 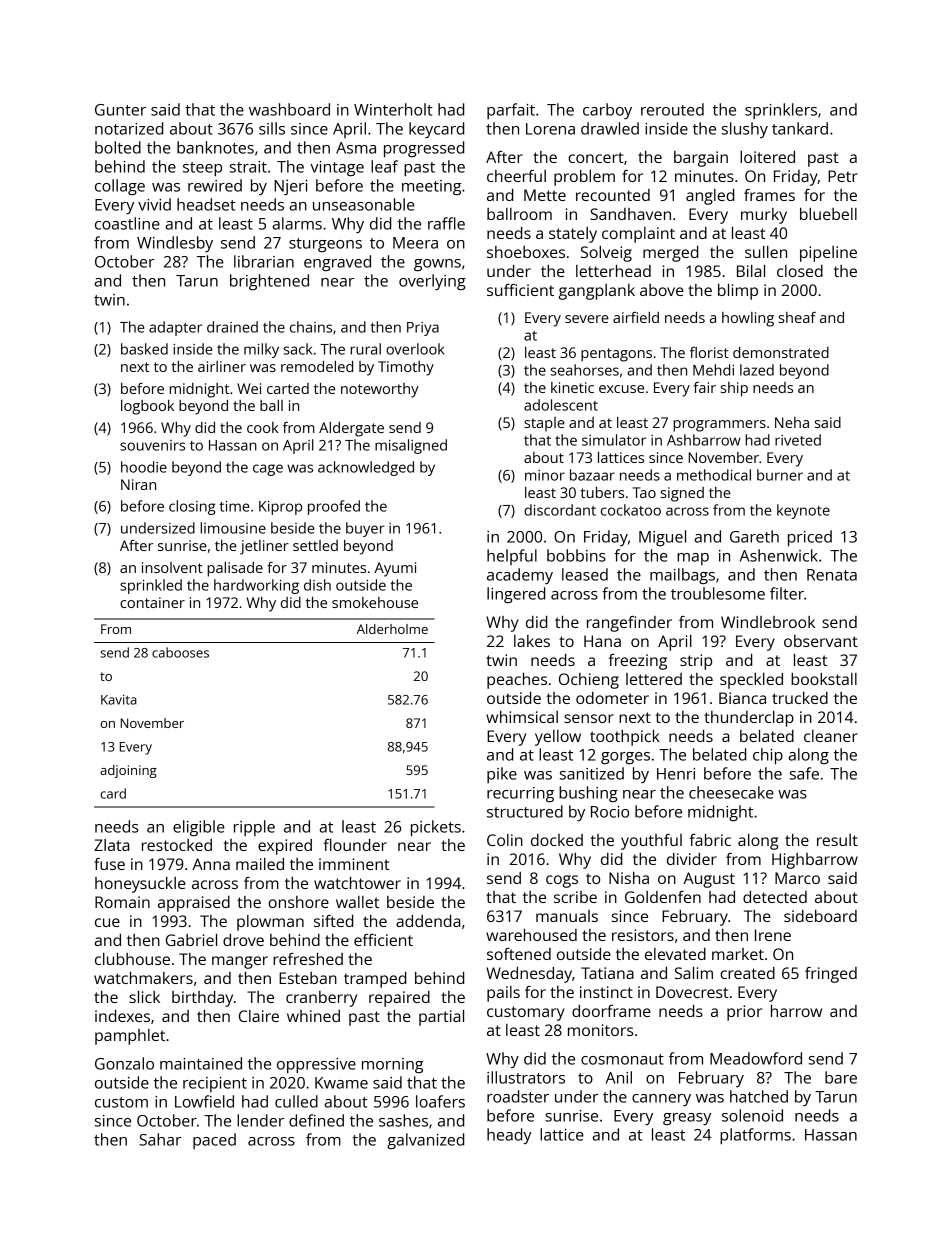 I want to click on cook, so click(x=263, y=427).
